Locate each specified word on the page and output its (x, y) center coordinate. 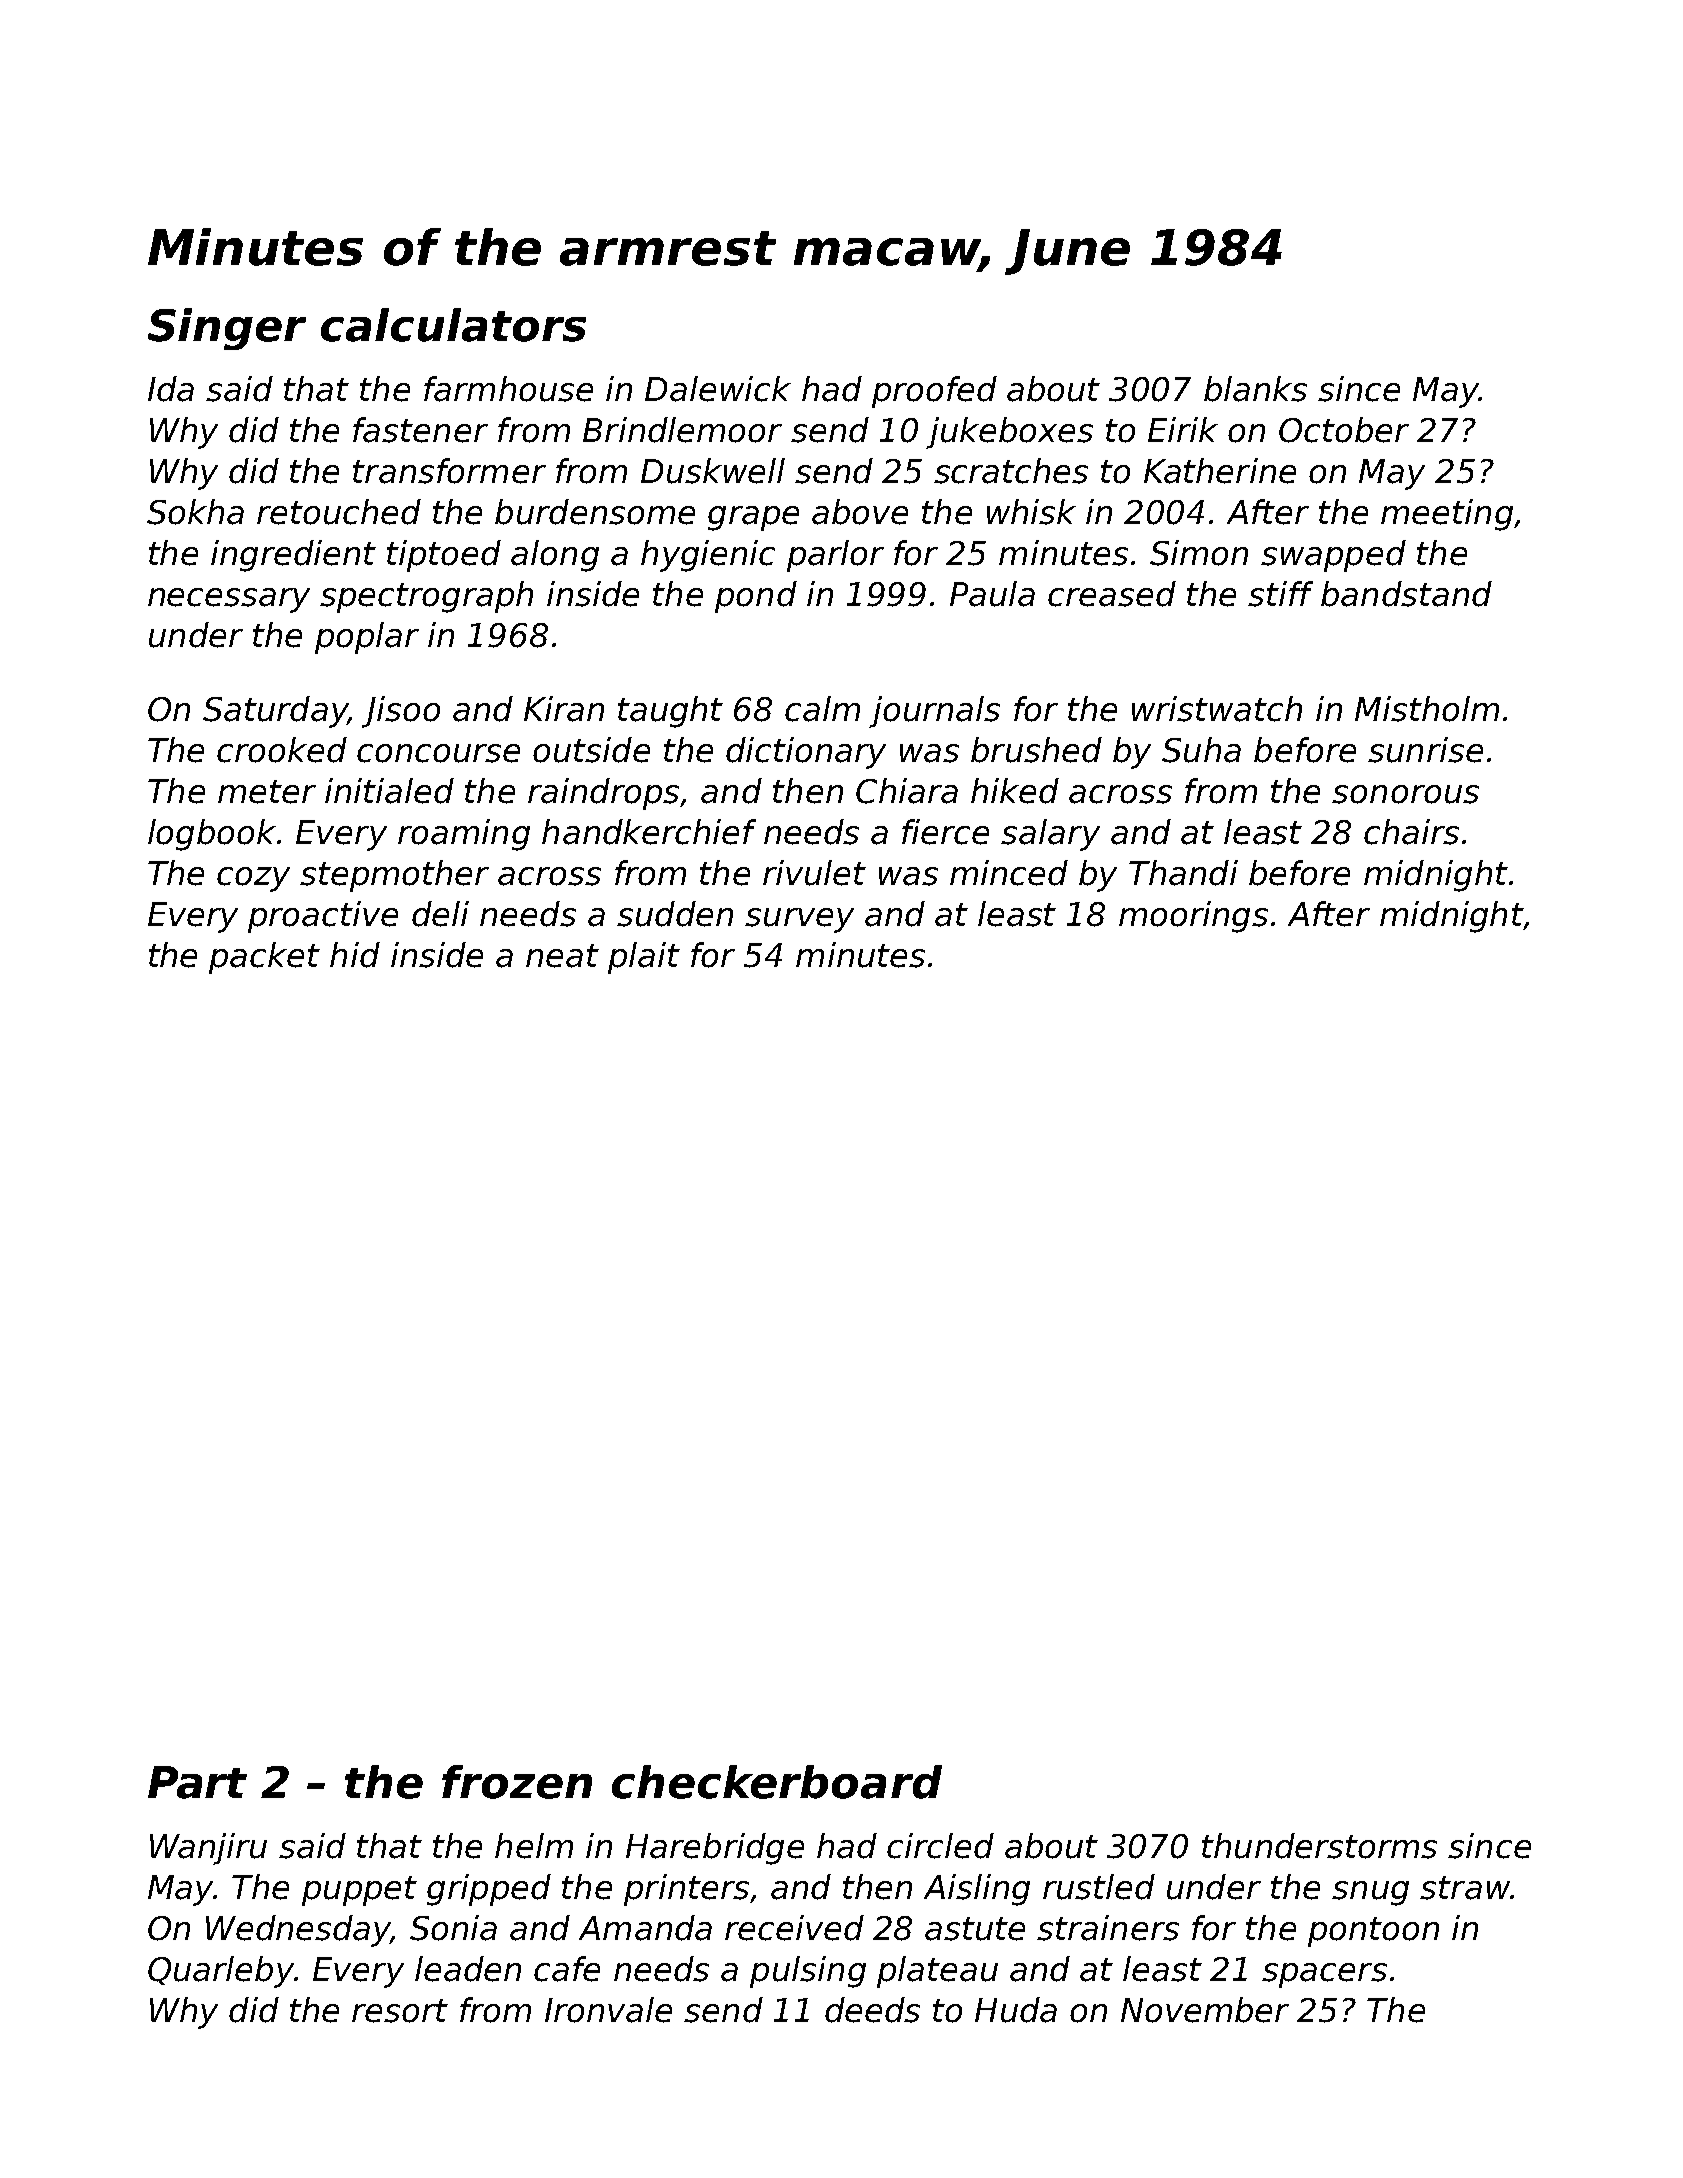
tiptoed (444, 556)
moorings (1193, 917)
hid (355, 955)
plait (644, 958)
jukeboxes (1009, 433)
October (1344, 430)
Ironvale (608, 2010)
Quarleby (221, 1972)
